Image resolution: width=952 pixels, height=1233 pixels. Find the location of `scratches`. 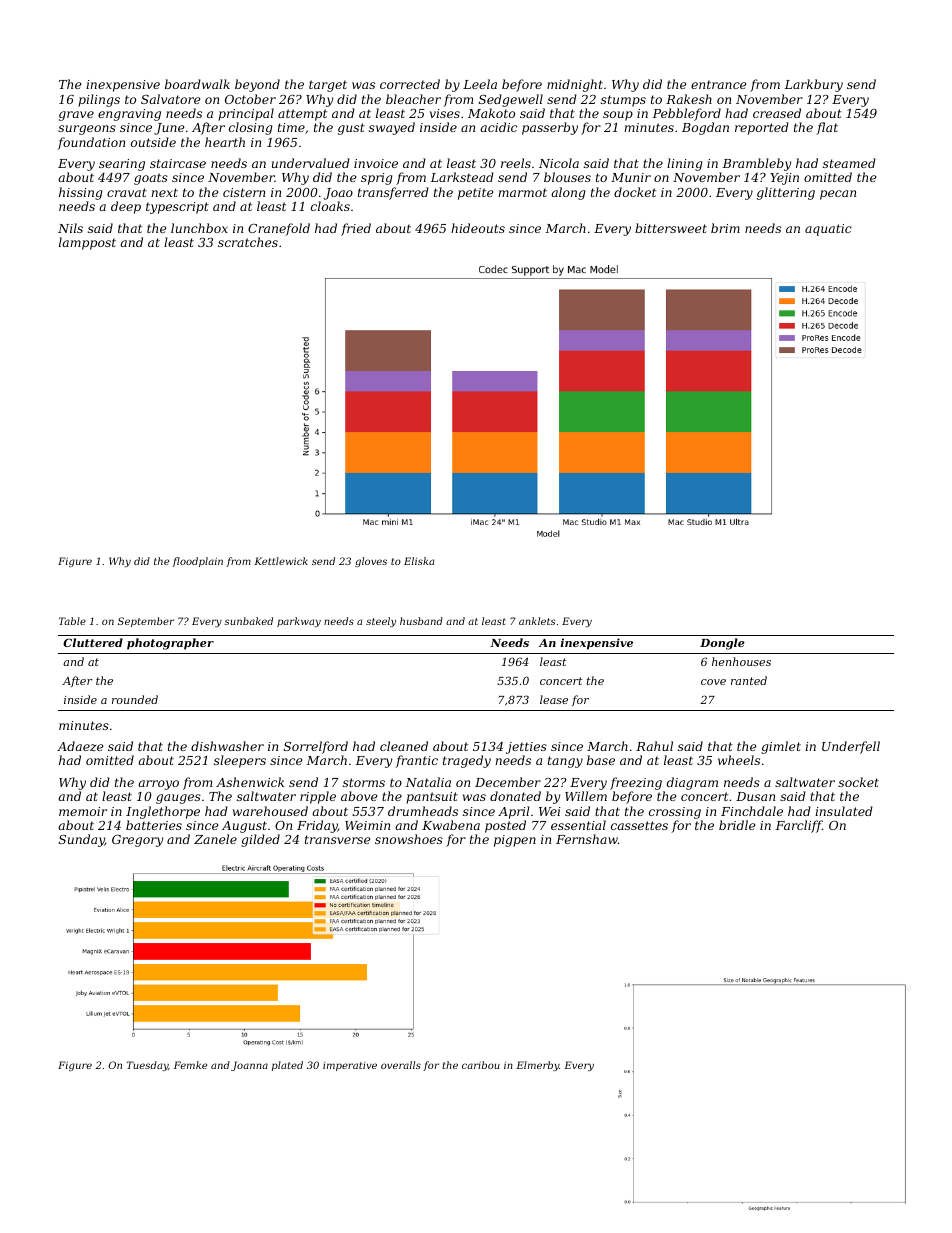

scratches is located at coordinates (248, 242).
